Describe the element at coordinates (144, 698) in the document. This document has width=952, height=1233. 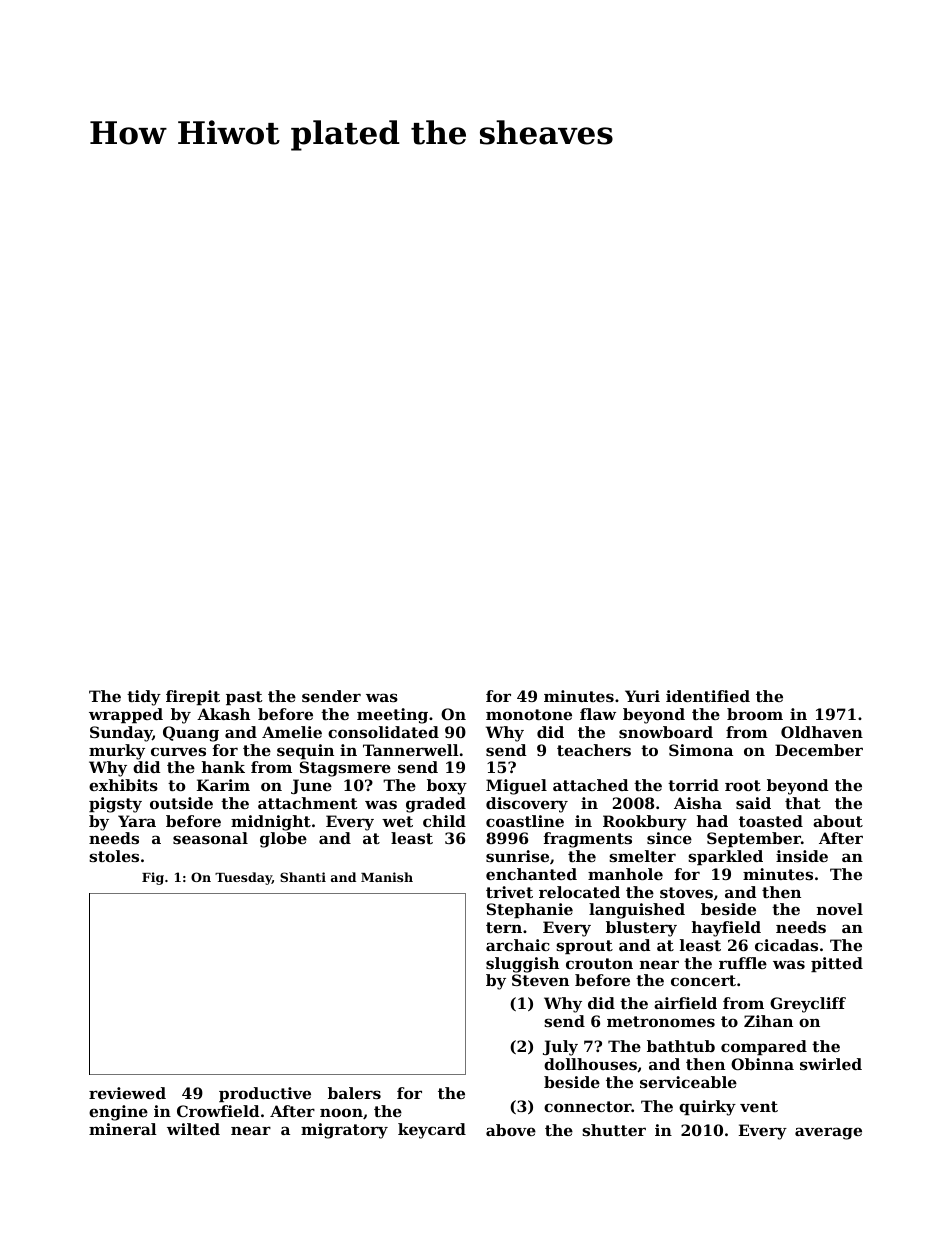
I see `tidy` at that location.
